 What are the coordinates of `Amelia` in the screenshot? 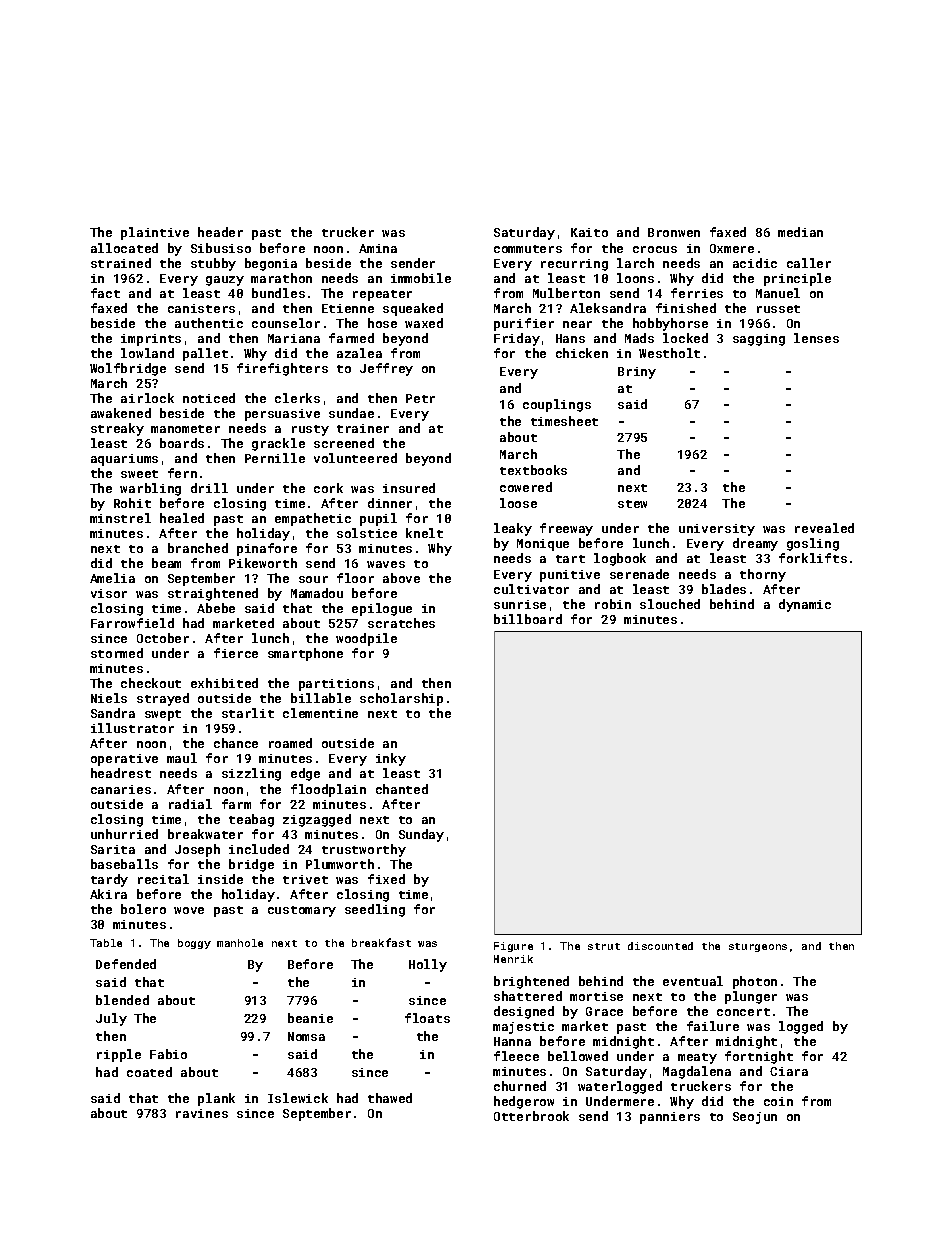 It's located at (112, 578).
